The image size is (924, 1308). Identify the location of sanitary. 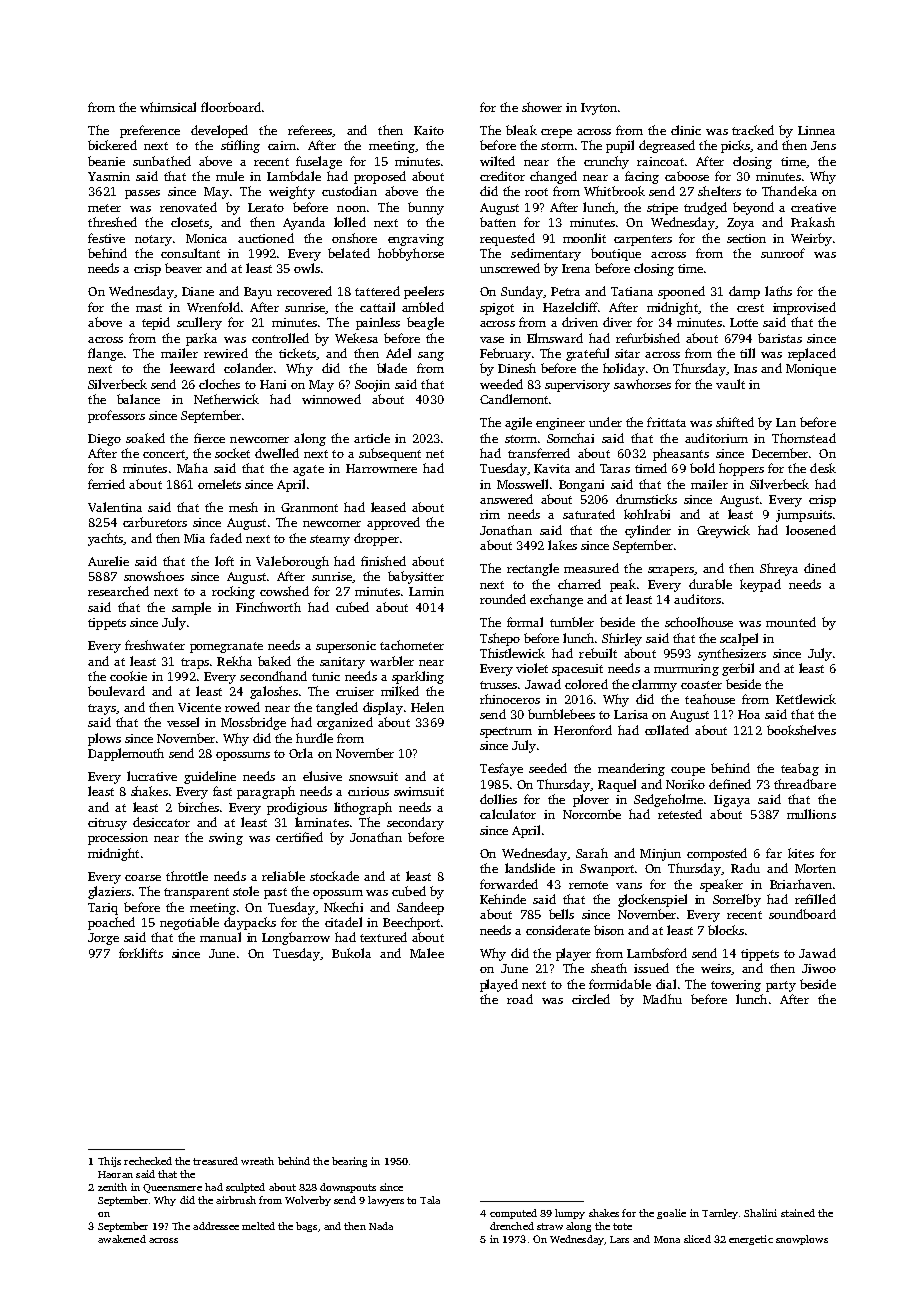
(342, 663).
